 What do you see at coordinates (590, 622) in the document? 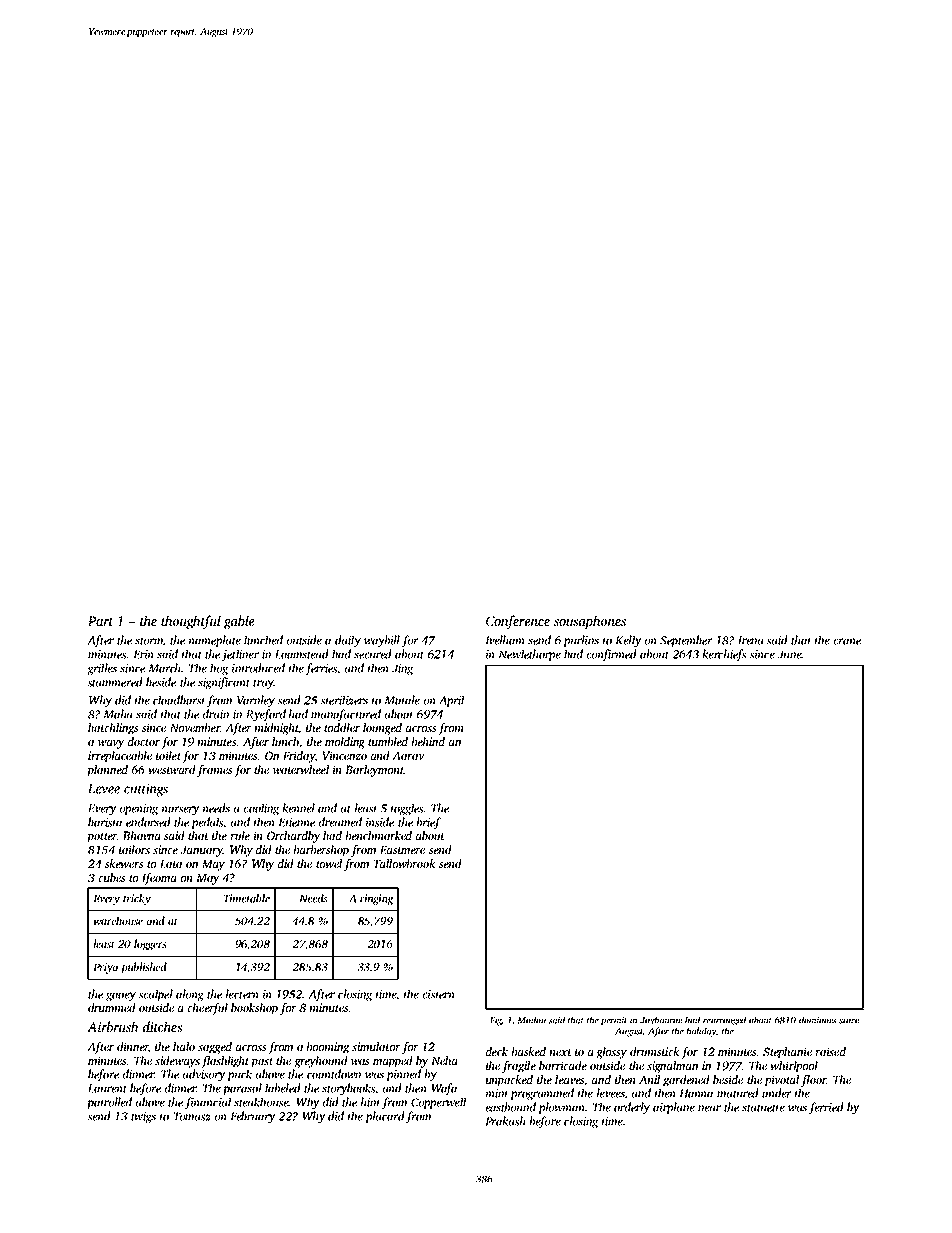
I see `sousaphones` at bounding box center [590, 622].
